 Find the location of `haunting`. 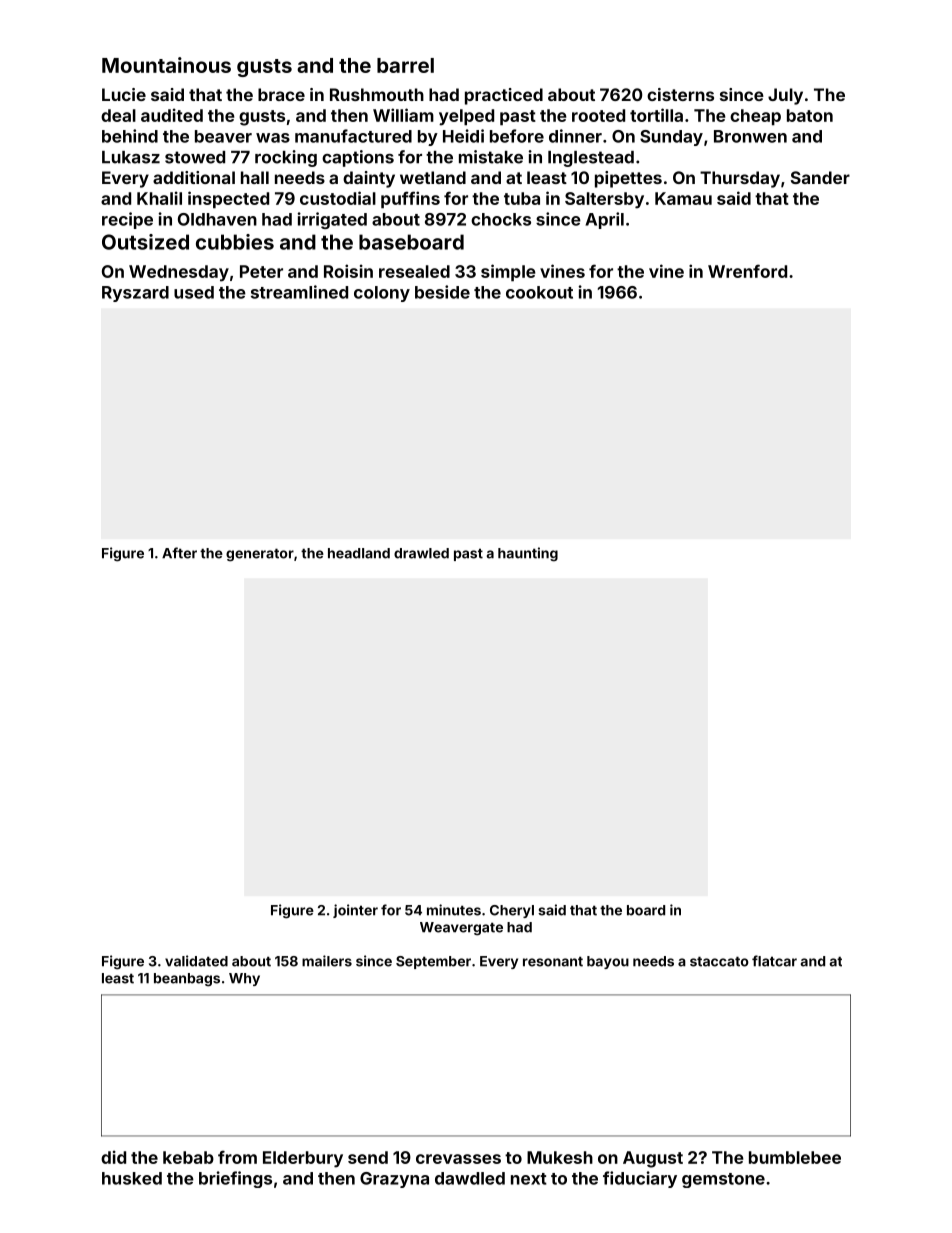

haunting is located at coordinates (528, 554).
